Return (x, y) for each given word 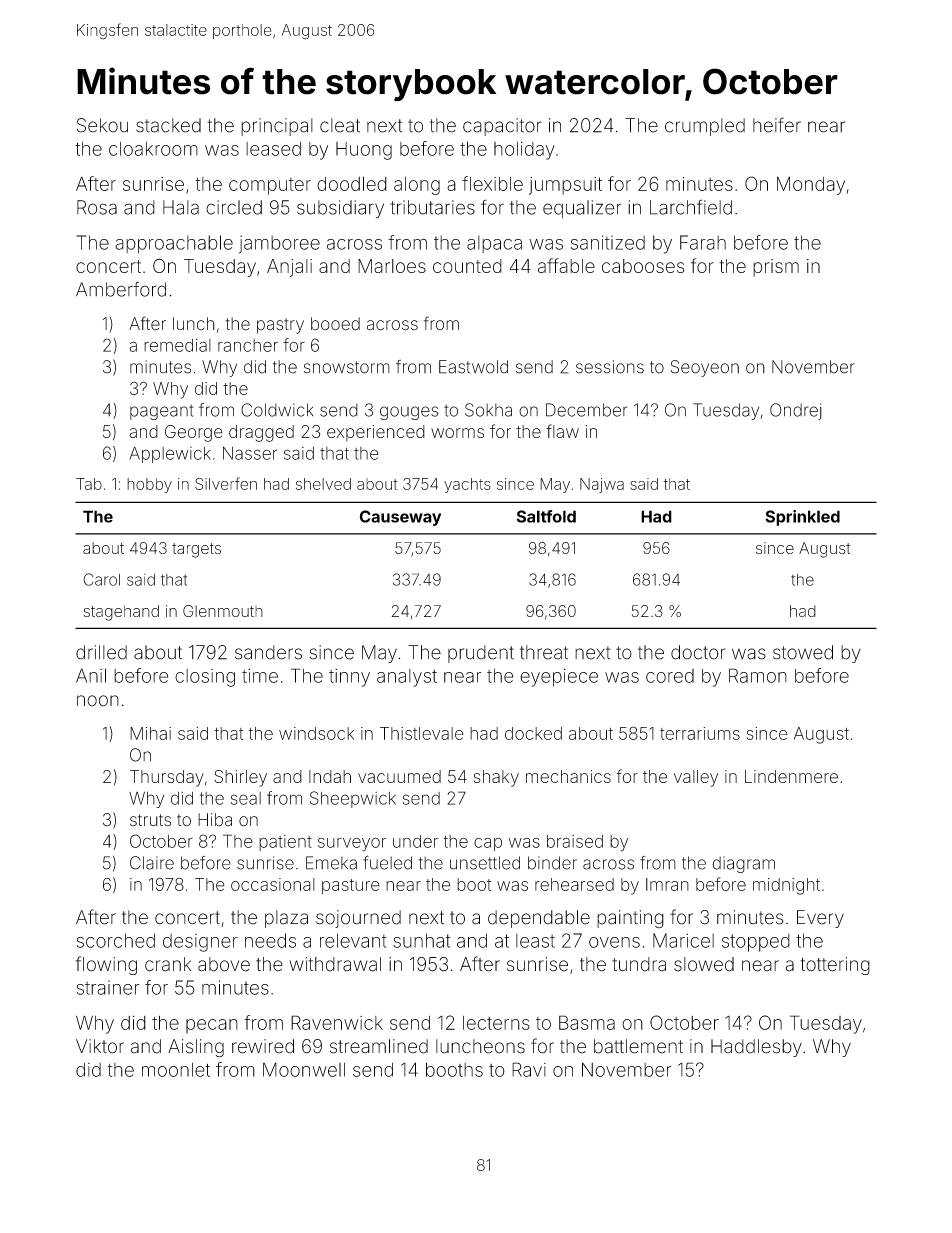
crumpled (705, 127)
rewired (263, 1046)
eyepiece (559, 678)
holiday (524, 150)
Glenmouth (223, 611)
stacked (168, 125)
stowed (803, 652)
